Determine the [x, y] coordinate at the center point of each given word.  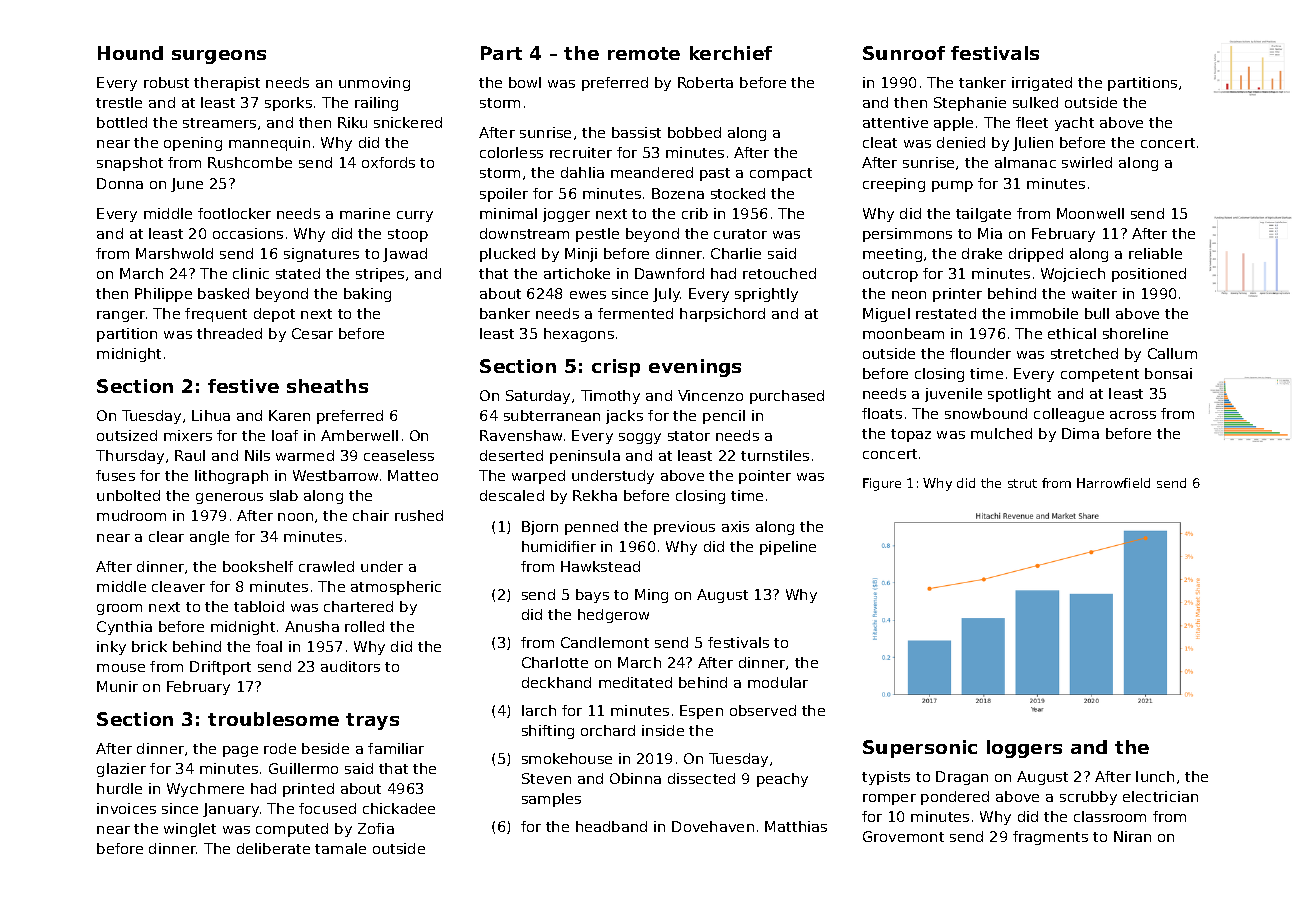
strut [1022, 483]
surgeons [219, 57]
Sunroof [904, 53]
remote [644, 53]
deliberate [273, 848]
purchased [787, 397]
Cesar [312, 333]
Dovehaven [713, 826]
